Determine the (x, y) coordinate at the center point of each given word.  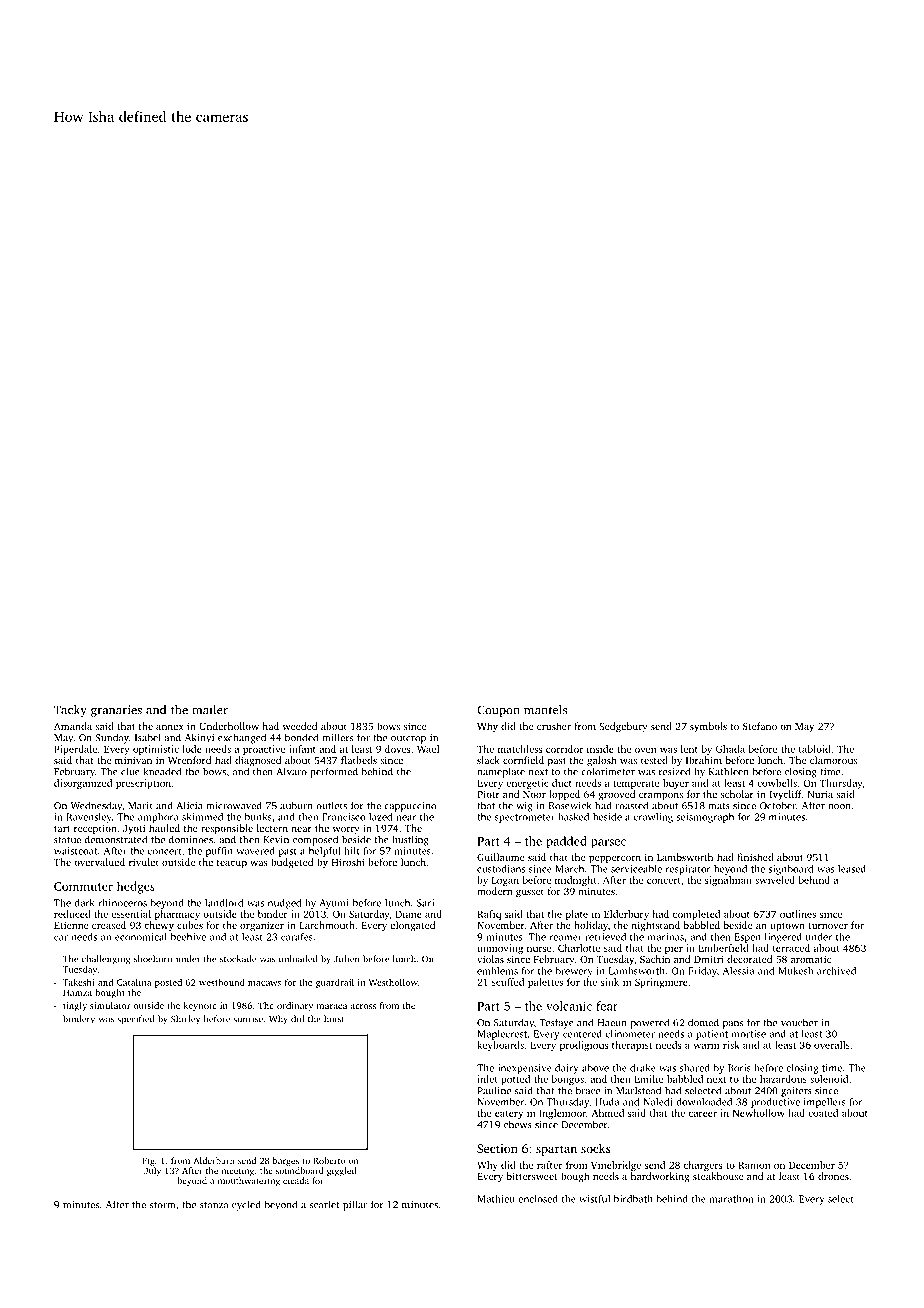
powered (650, 1023)
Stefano (760, 726)
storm (162, 1205)
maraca (332, 1006)
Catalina (134, 982)
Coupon (498, 711)
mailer (210, 710)
